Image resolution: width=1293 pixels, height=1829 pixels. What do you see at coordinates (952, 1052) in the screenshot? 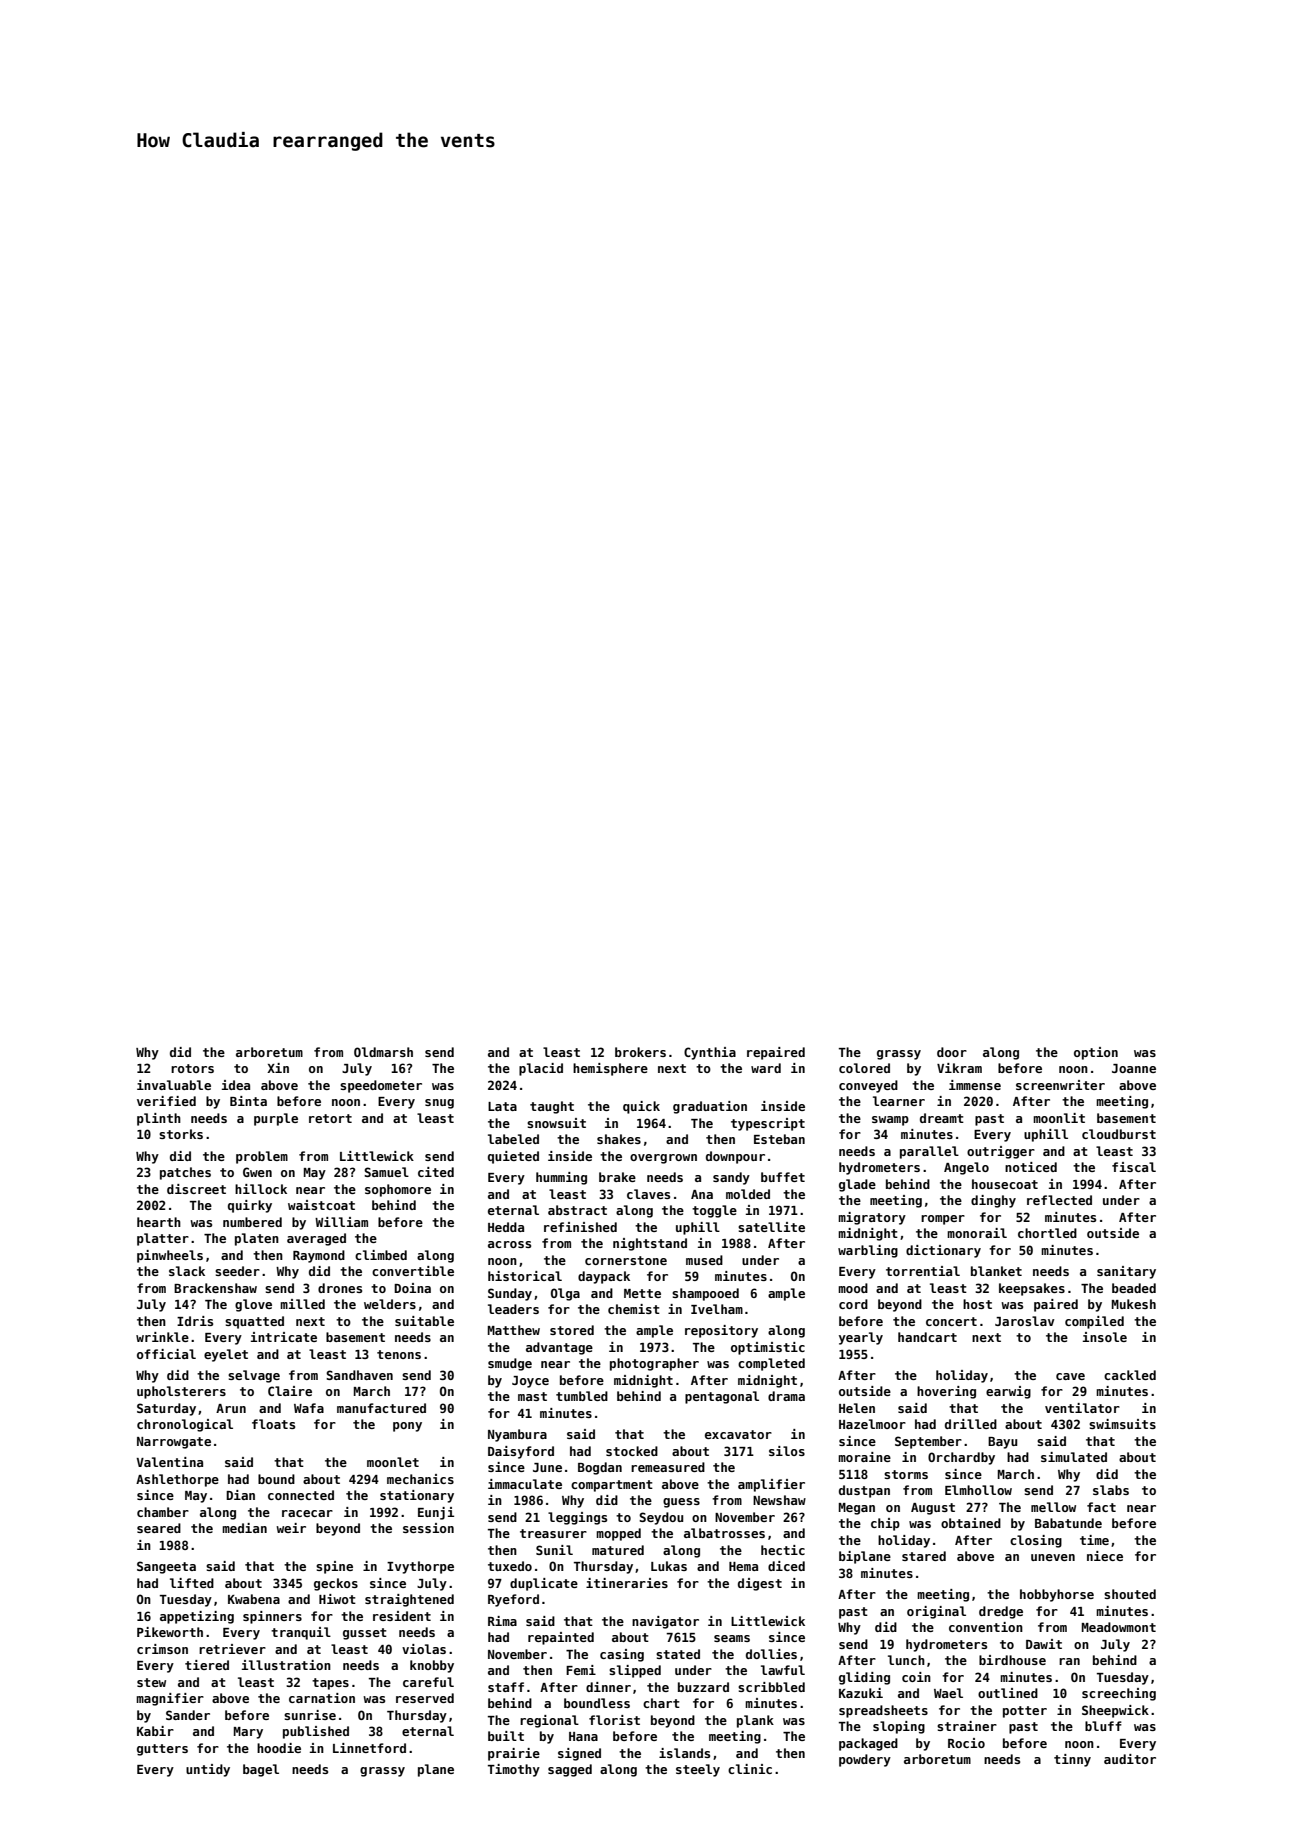
I see `door` at bounding box center [952, 1052].
